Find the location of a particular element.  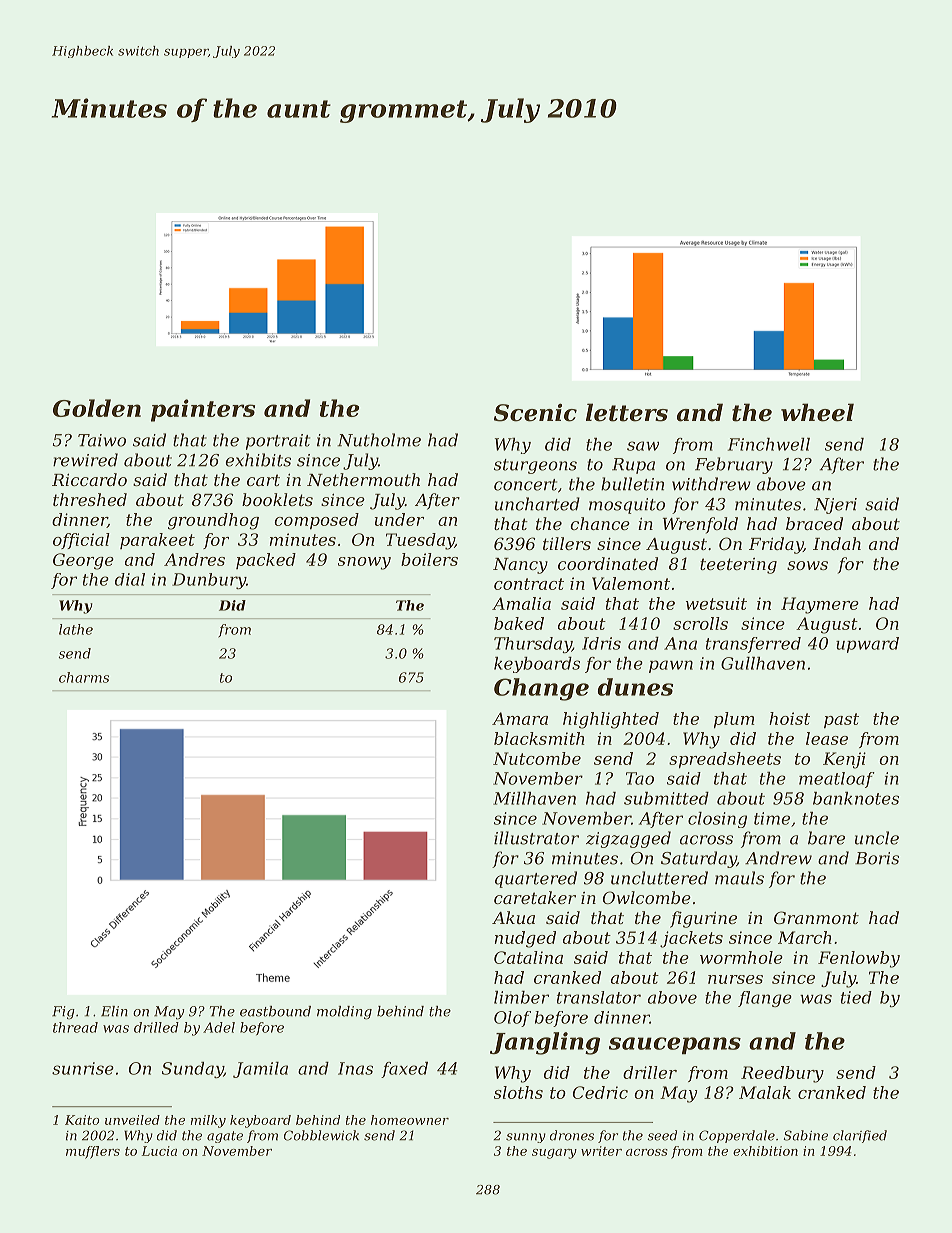

translator is located at coordinates (599, 997).
